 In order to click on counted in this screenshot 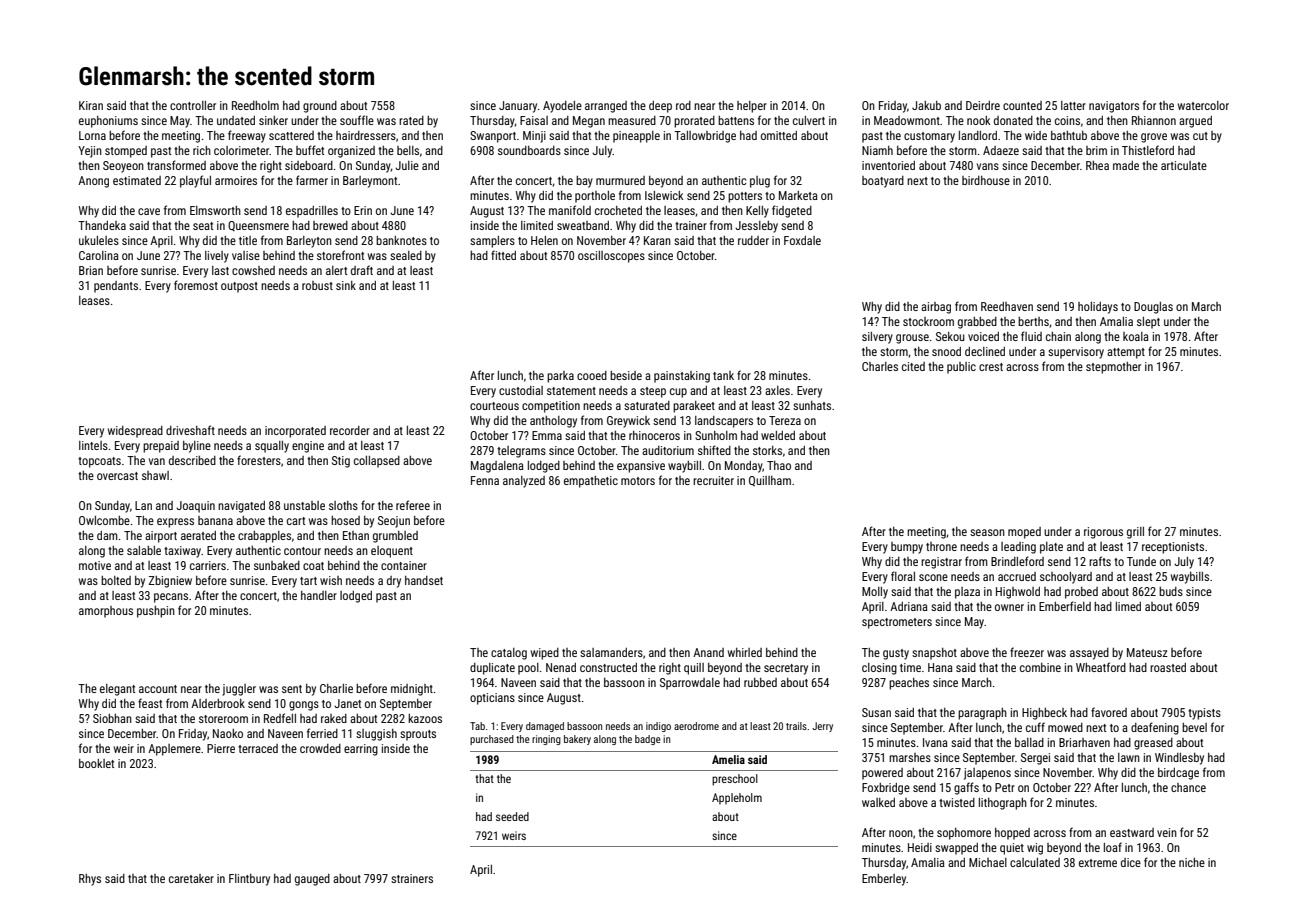, I will do `click(1022, 105)`.
